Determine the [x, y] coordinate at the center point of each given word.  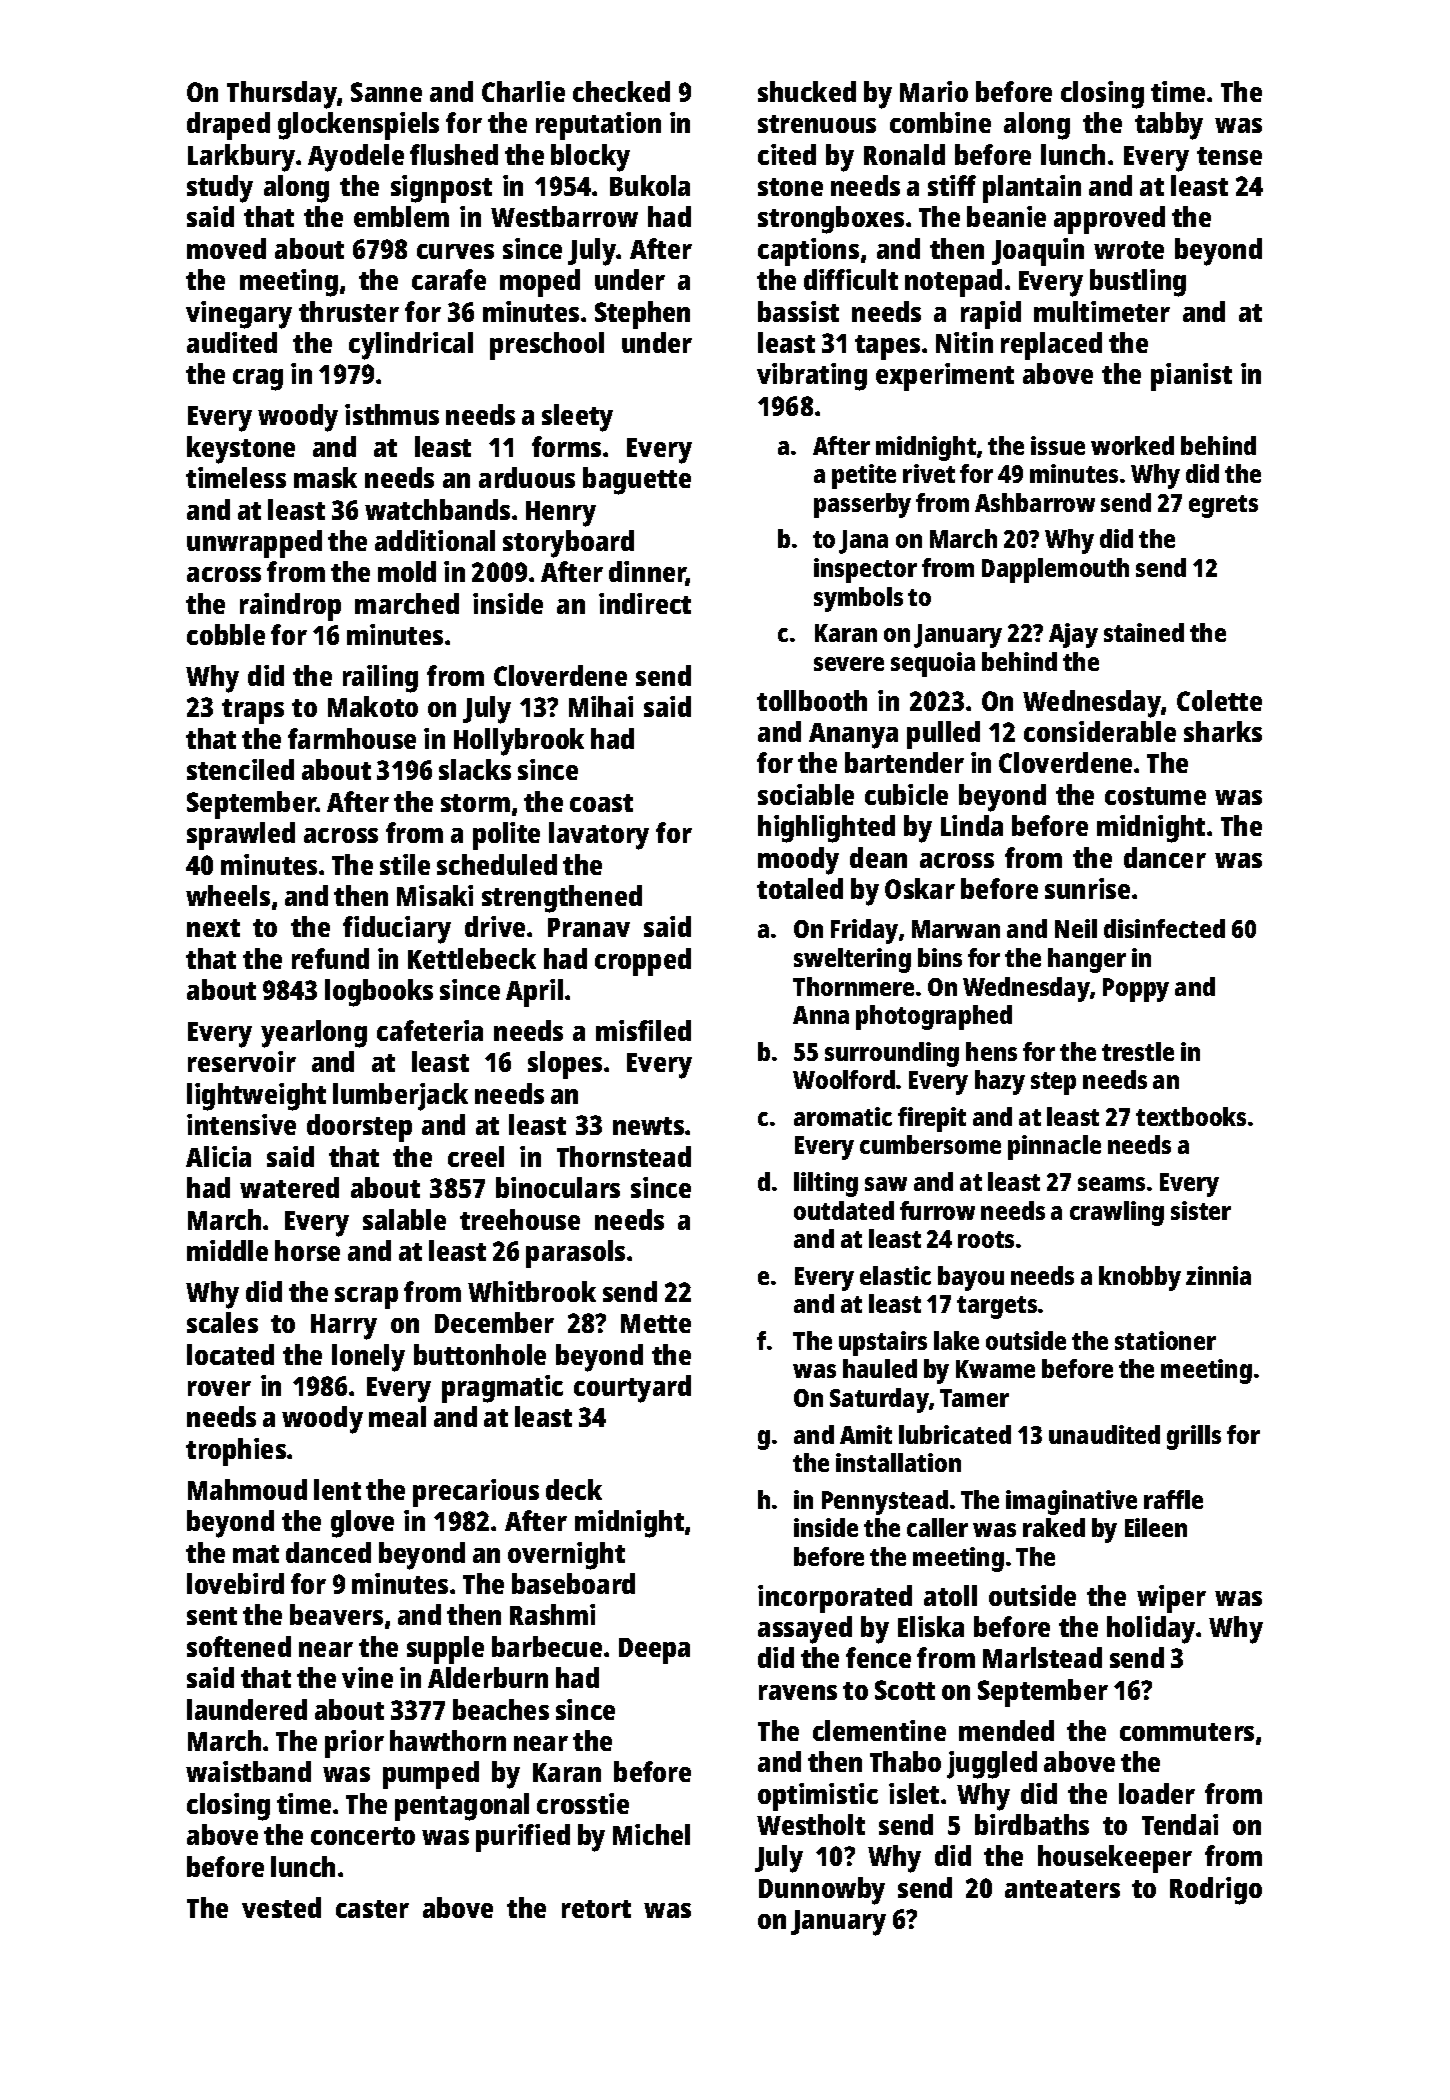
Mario [934, 91]
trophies [236, 1452]
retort [596, 1909]
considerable [1100, 731]
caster [372, 1909]
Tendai [1180, 1824]
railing [380, 679]
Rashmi [552, 1614]
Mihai [601, 706]
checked [621, 91]
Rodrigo [1216, 1891]
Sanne [386, 92]
